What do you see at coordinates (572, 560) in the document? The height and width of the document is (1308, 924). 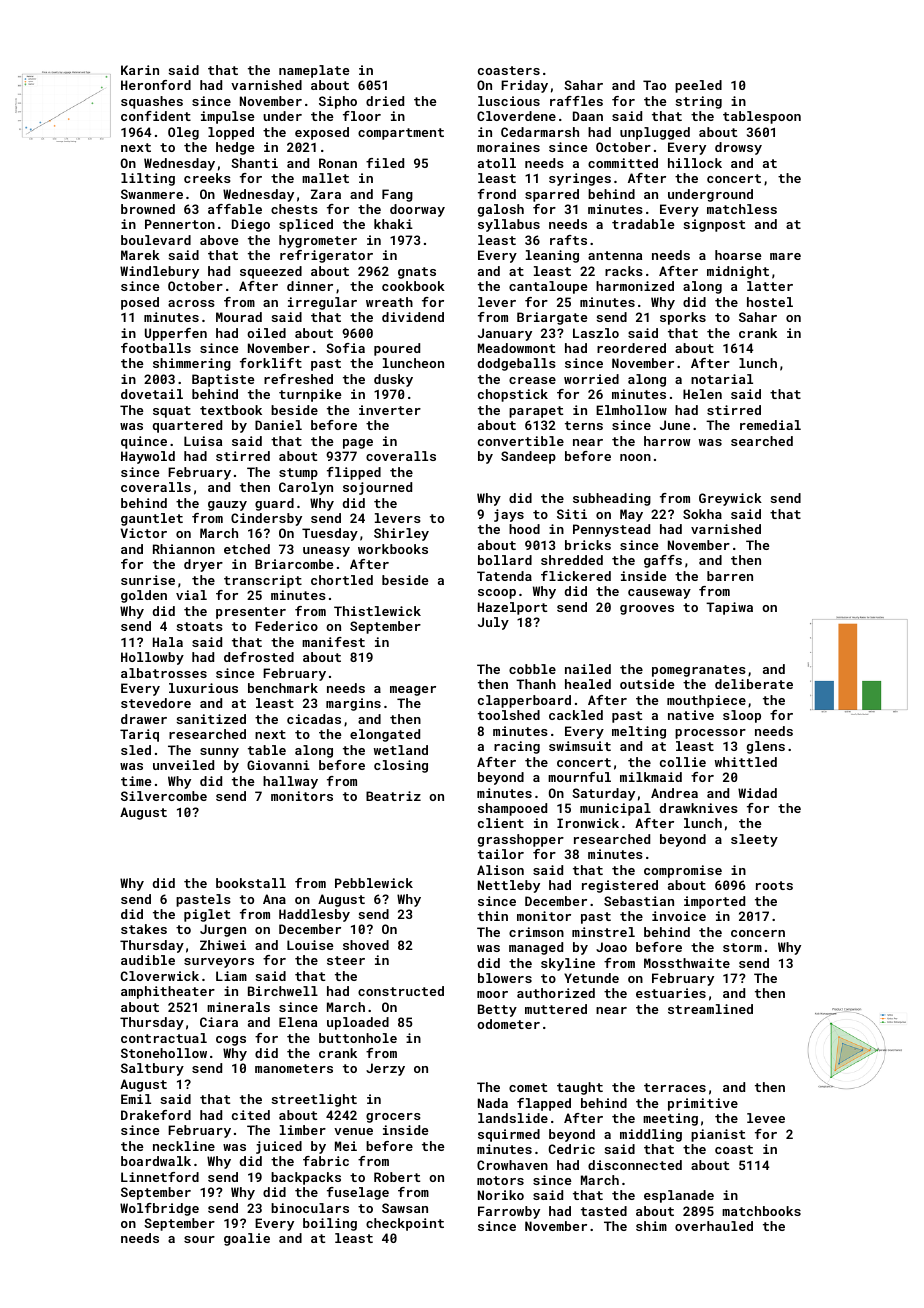 I see `shredded` at bounding box center [572, 560].
